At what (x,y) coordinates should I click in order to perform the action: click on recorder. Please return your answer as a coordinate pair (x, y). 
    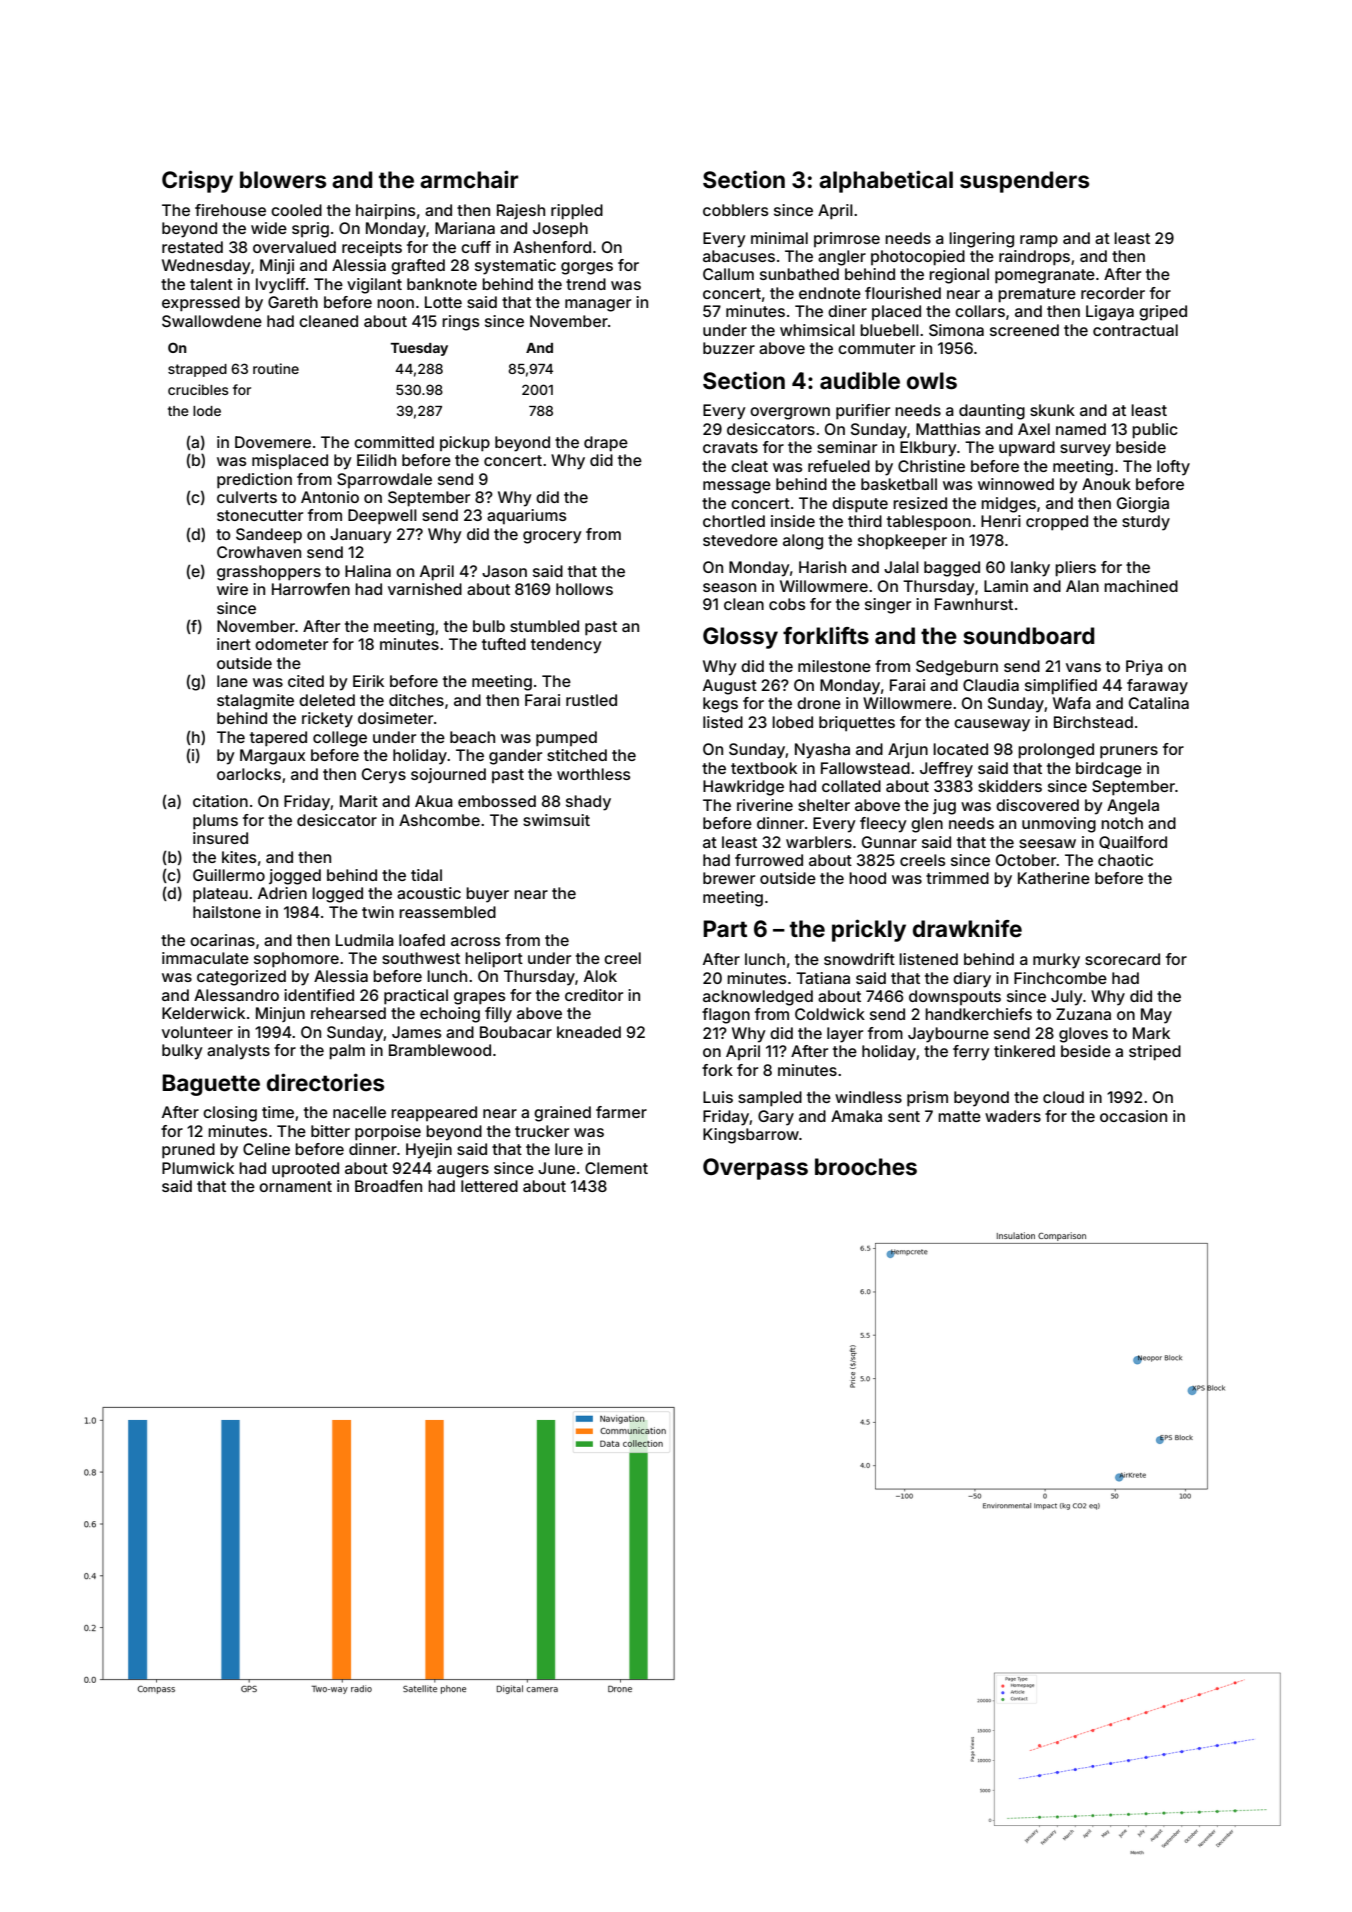
    Looking at the image, I should click on (1113, 293).
